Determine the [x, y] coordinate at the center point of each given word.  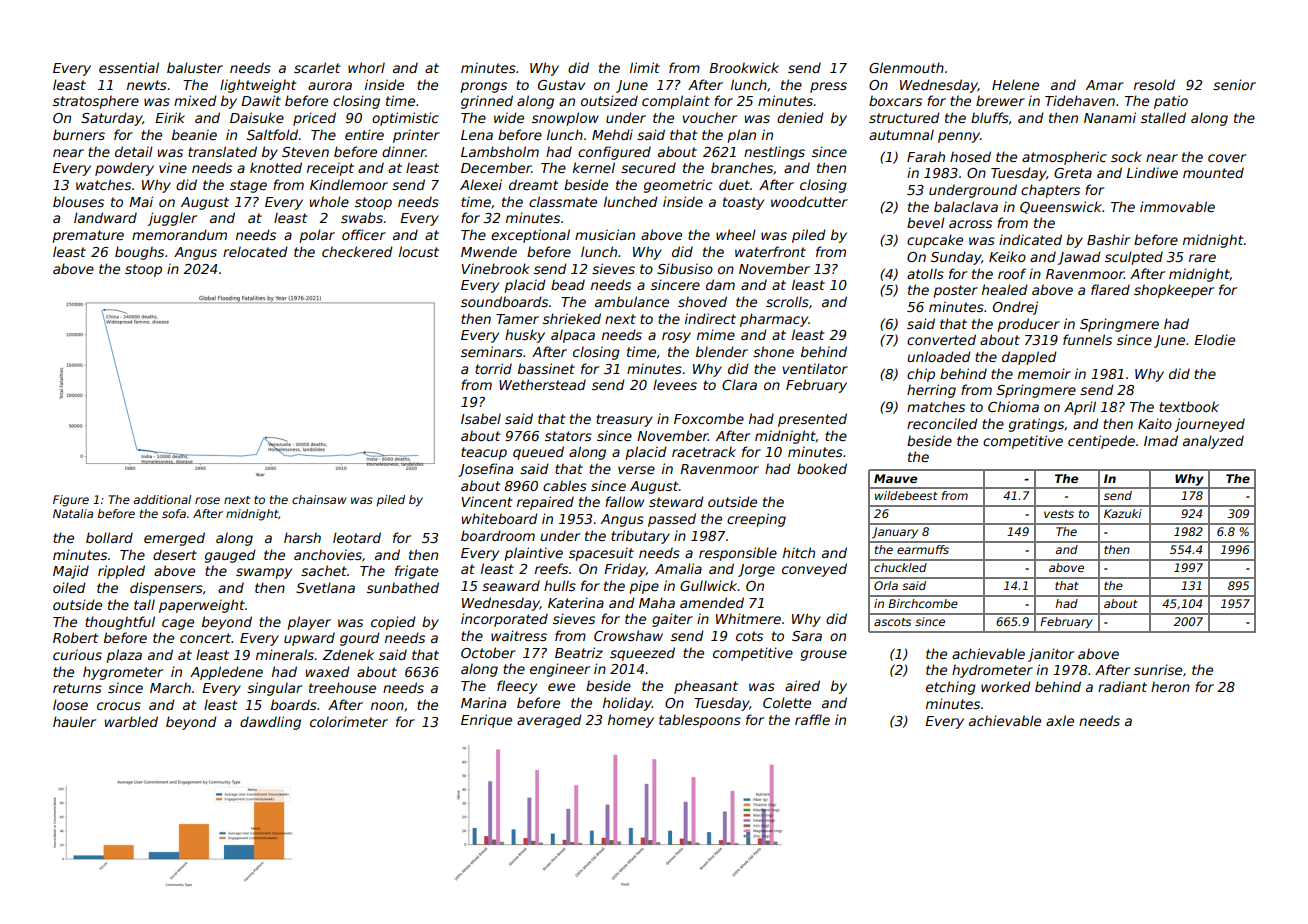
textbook [1189, 406]
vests [1059, 514]
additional [162, 499]
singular [274, 689]
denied [800, 117]
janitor [1051, 655]
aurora [330, 86]
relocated [255, 251]
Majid [71, 572]
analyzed [1213, 442]
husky [525, 336]
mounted [1213, 172]
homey [631, 721]
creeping [756, 520]
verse [636, 470]
